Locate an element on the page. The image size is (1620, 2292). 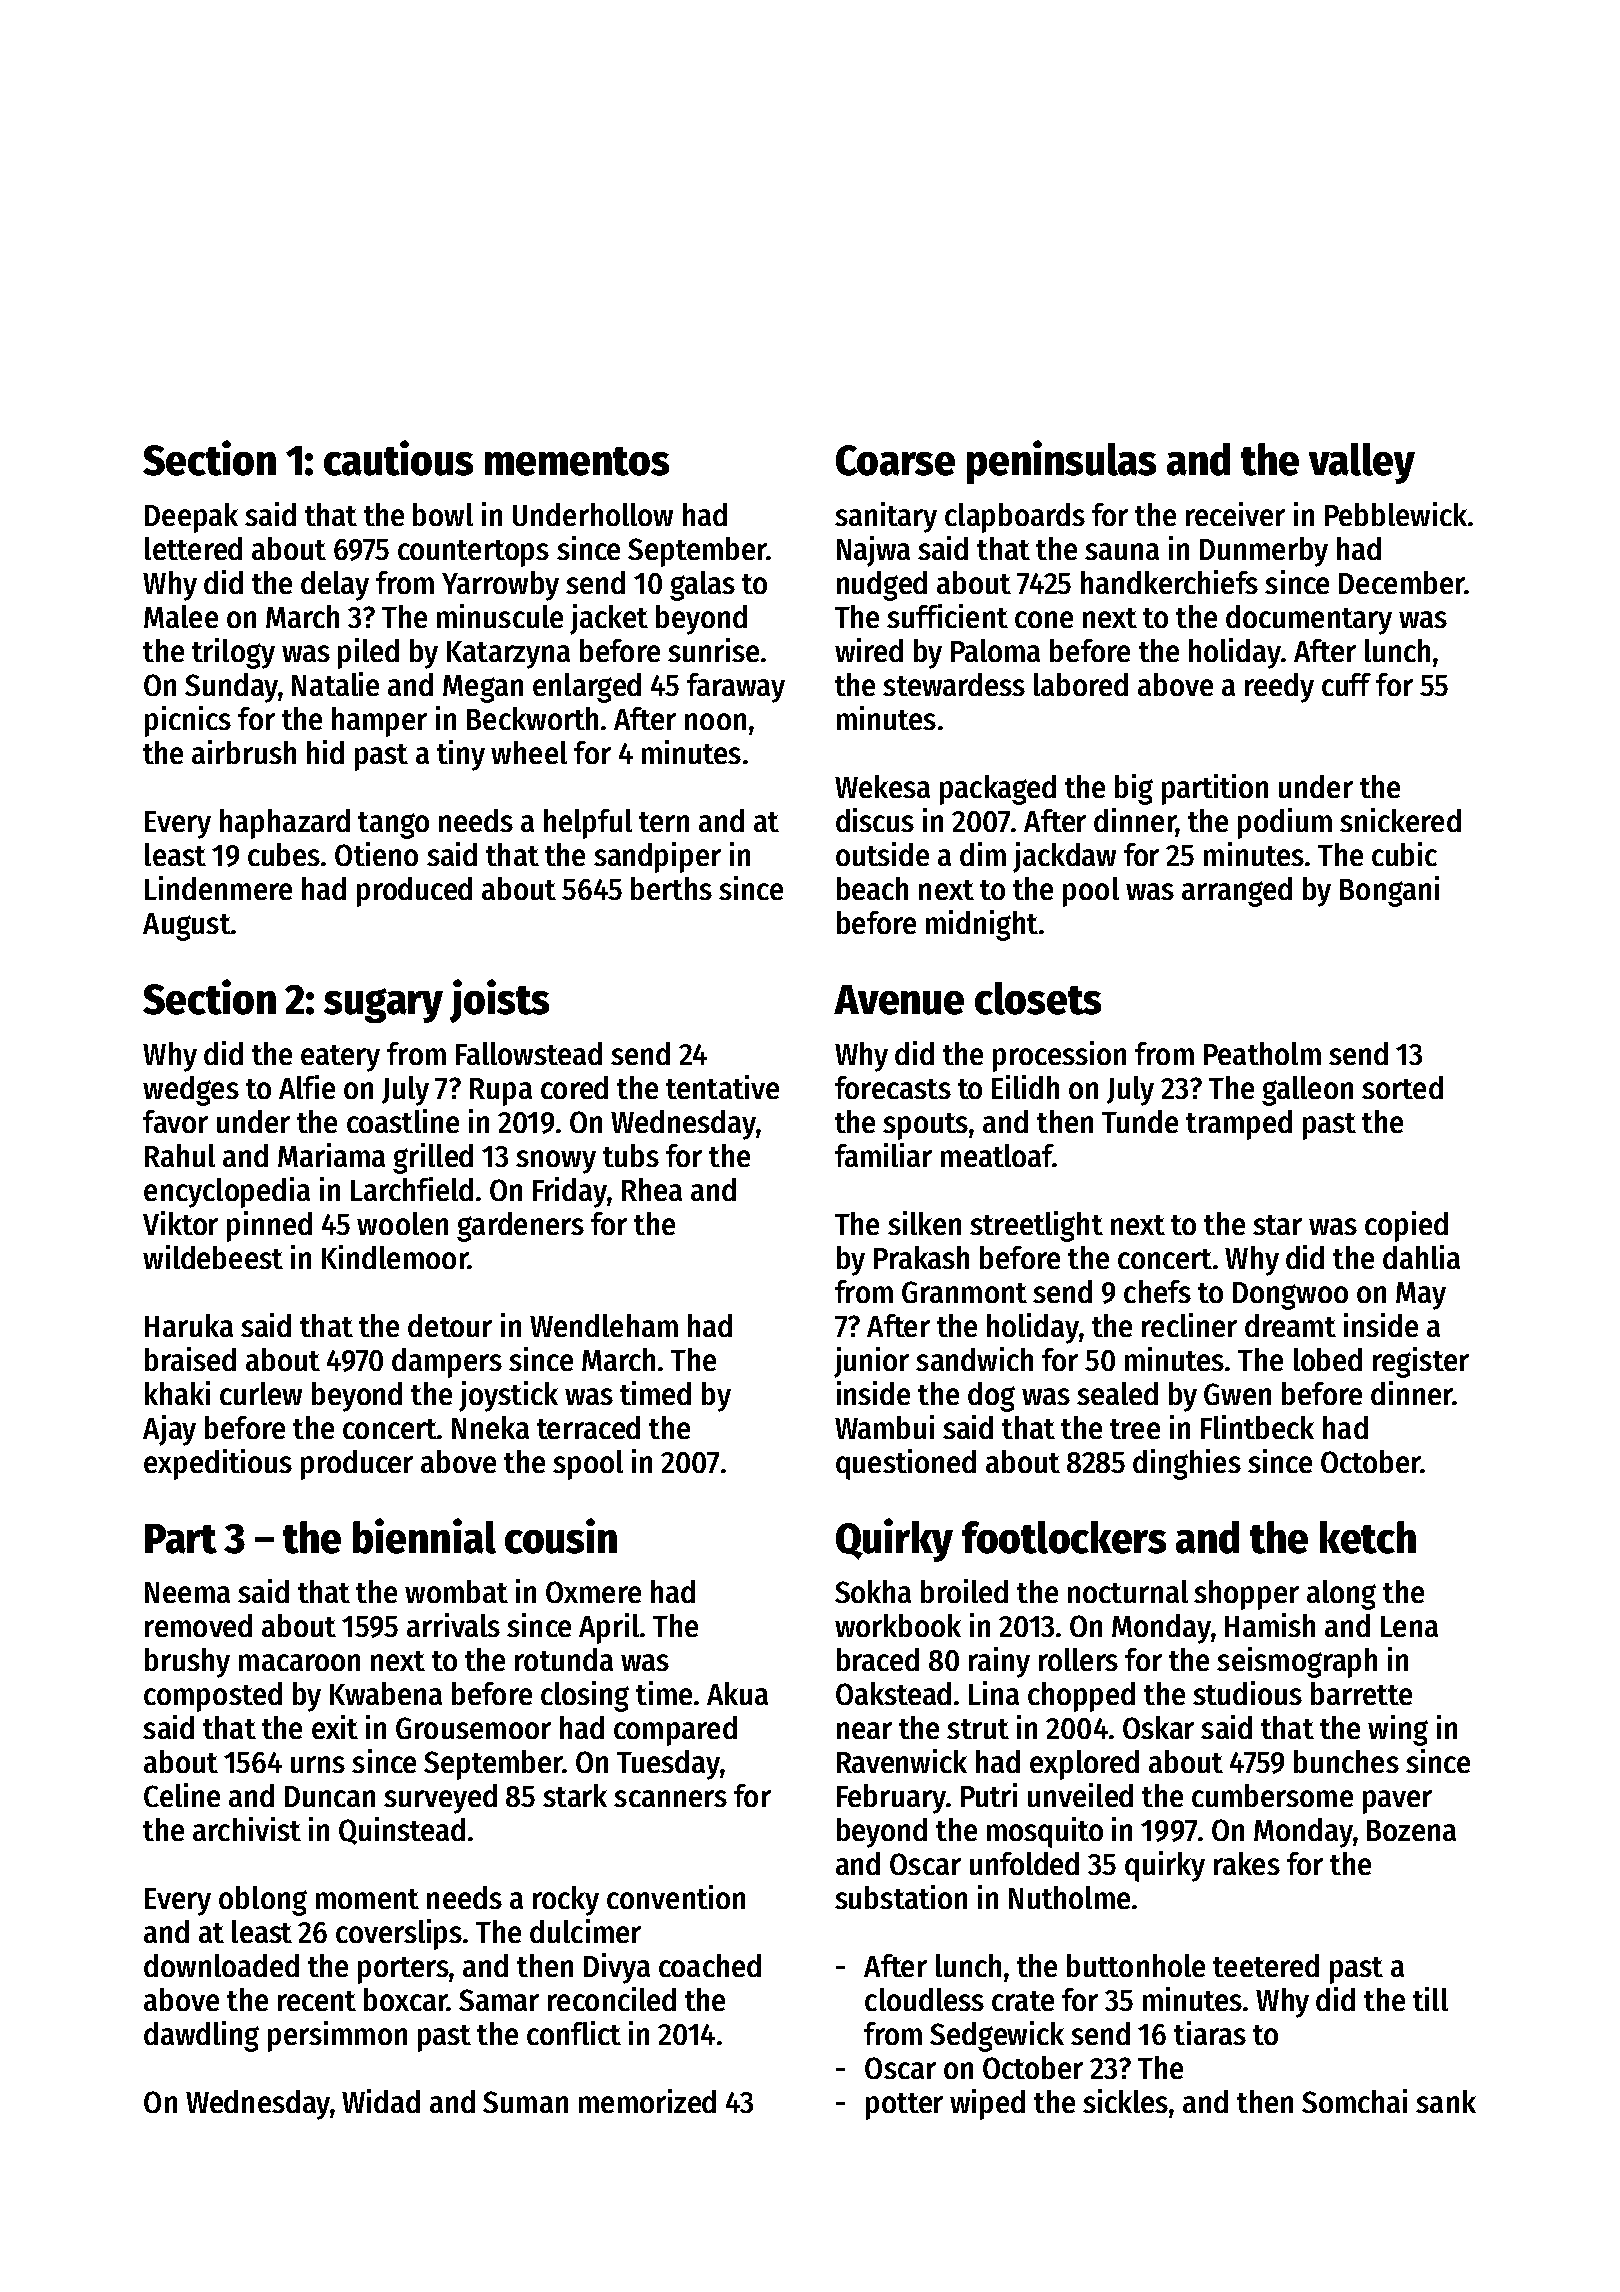
delay is located at coordinates (335, 586).
